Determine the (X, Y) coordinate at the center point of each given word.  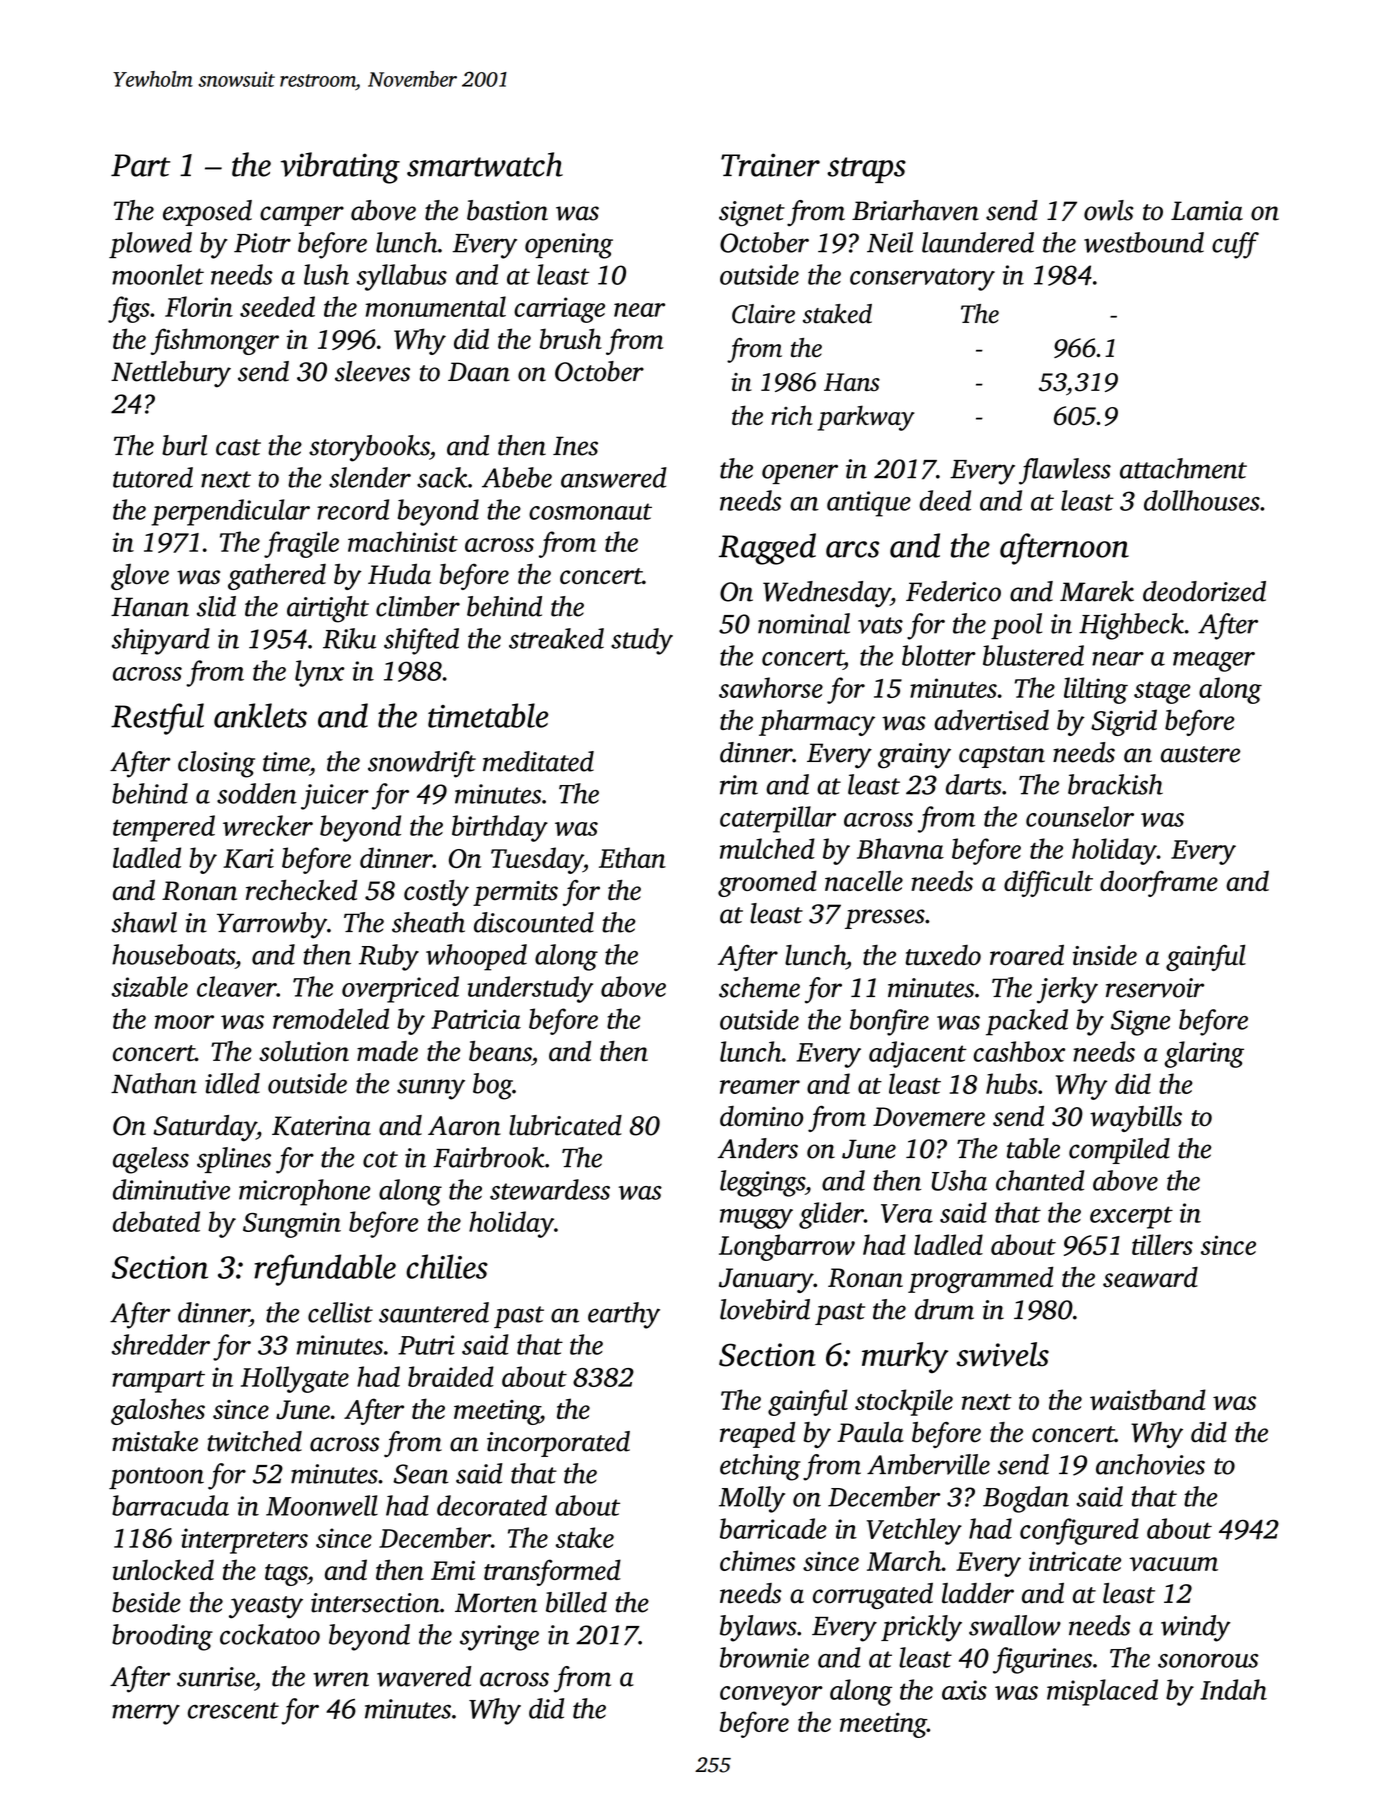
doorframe (1159, 883)
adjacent (918, 1054)
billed (576, 1602)
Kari (248, 858)
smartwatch (485, 164)
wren (341, 1679)
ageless (151, 1160)
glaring (1204, 1054)
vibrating (340, 168)
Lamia (1207, 211)
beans (500, 1051)
